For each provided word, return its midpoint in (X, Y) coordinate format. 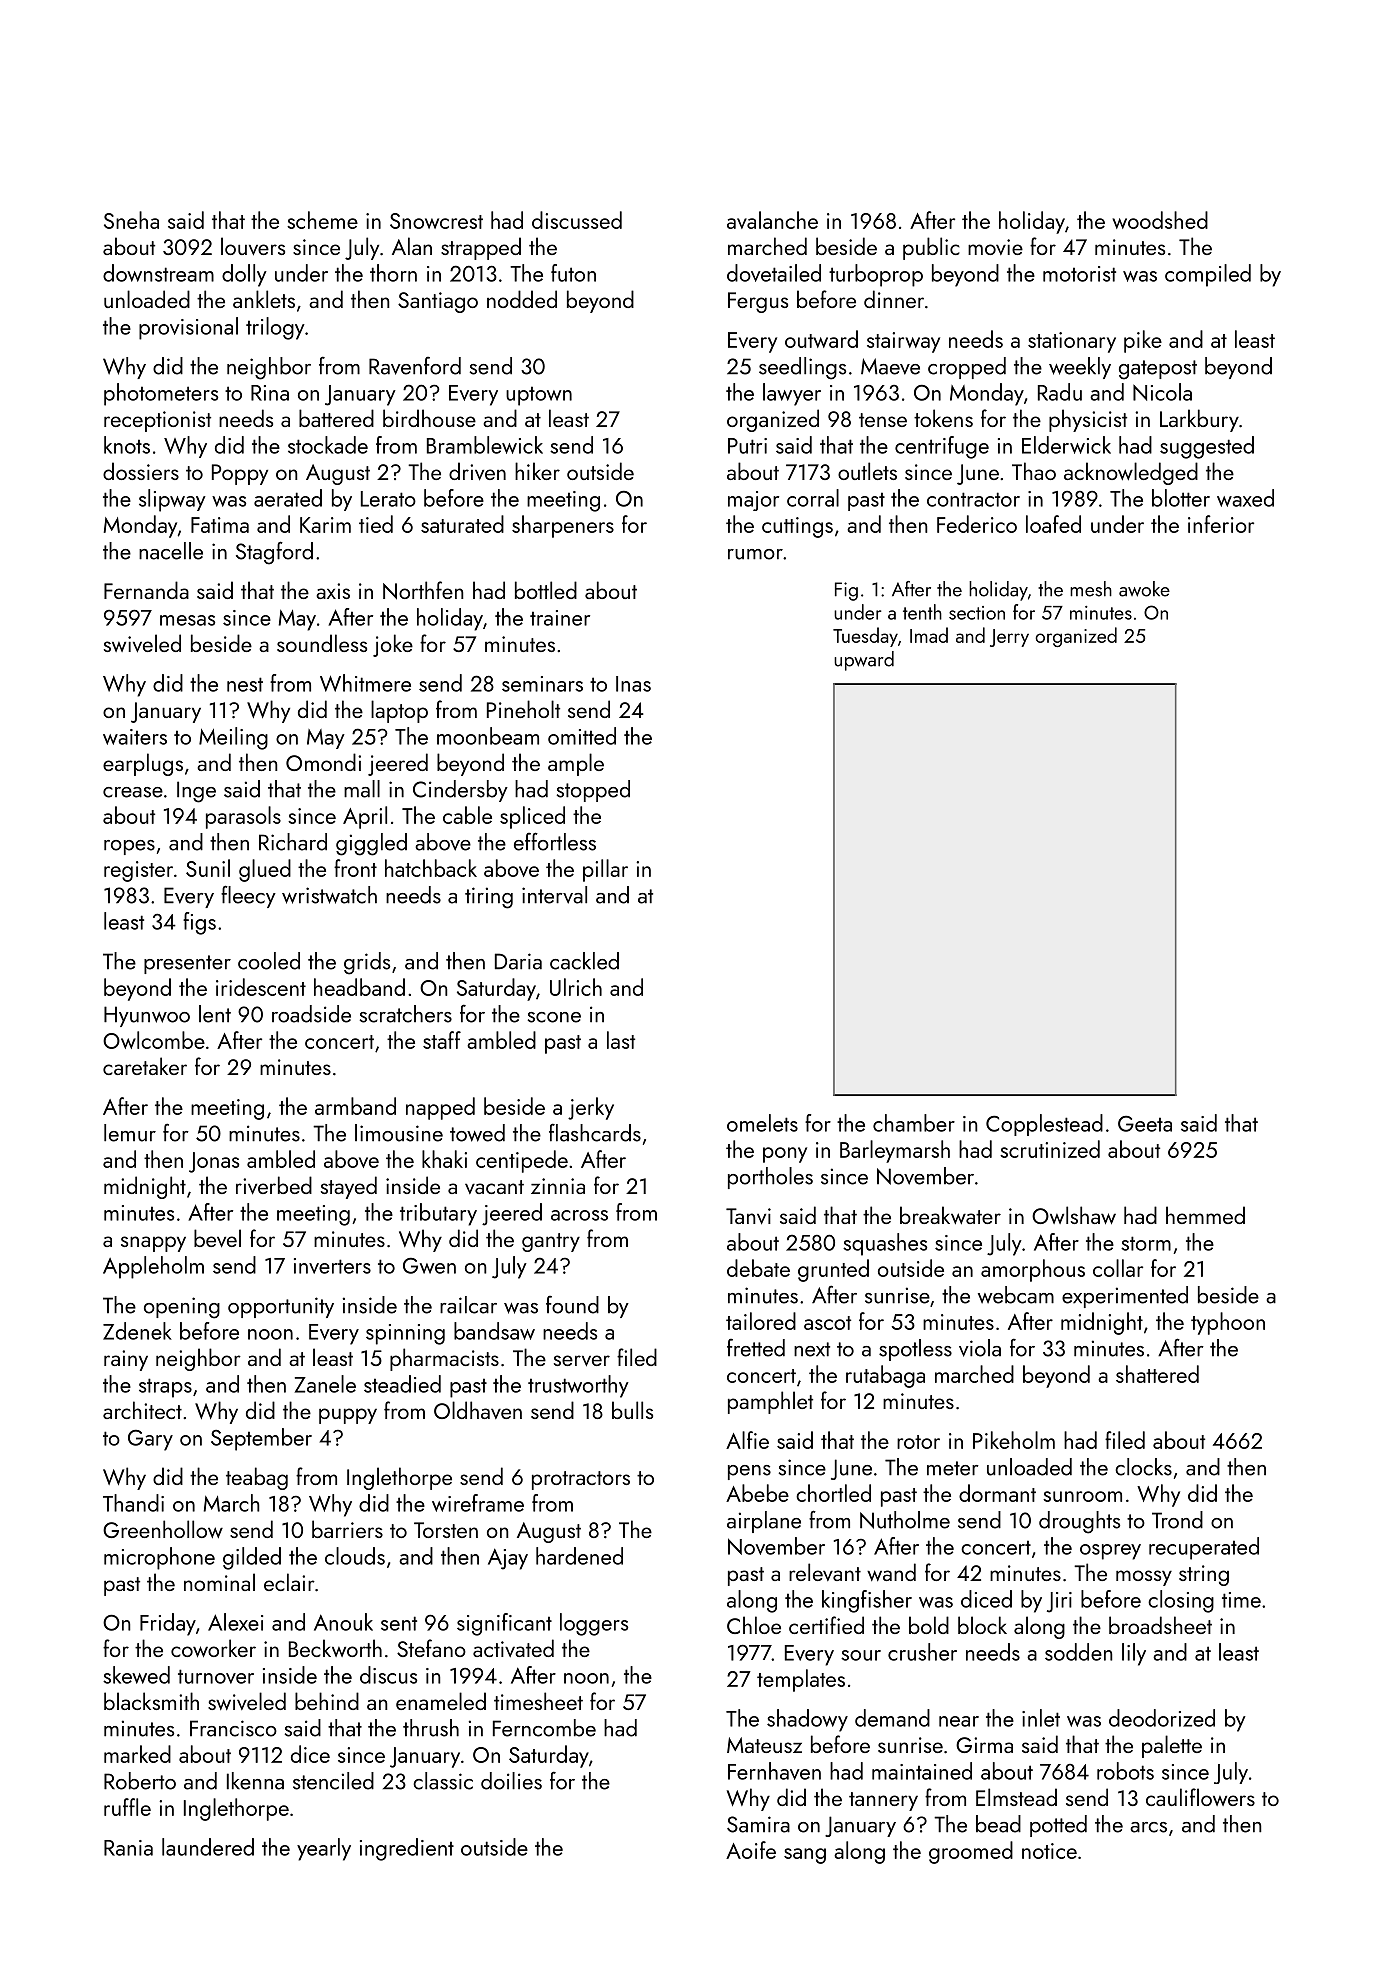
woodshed (1160, 220)
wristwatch (329, 895)
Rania (128, 1848)
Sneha (131, 220)
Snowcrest (436, 221)
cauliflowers (1200, 1797)
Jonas (214, 1162)
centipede (522, 1161)
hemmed (1205, 1215)
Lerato (388, 499)
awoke (1144, 589)
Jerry (1009, 638)
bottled (546, 590)
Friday (168, 1624)
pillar (605, 870)
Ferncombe (544, 1728)
